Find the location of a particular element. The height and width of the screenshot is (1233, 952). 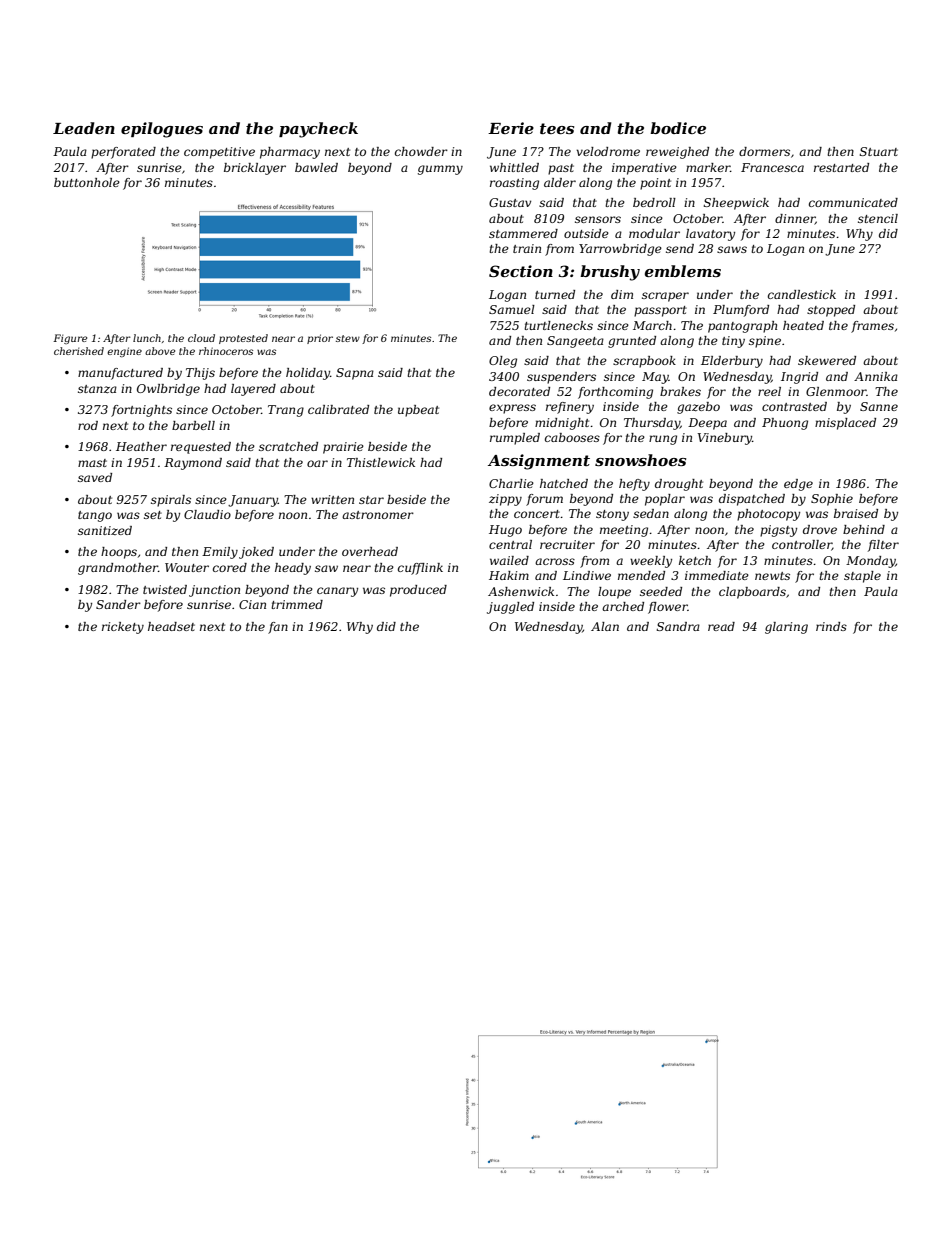

scratched is located at coordinates (288, 446).
